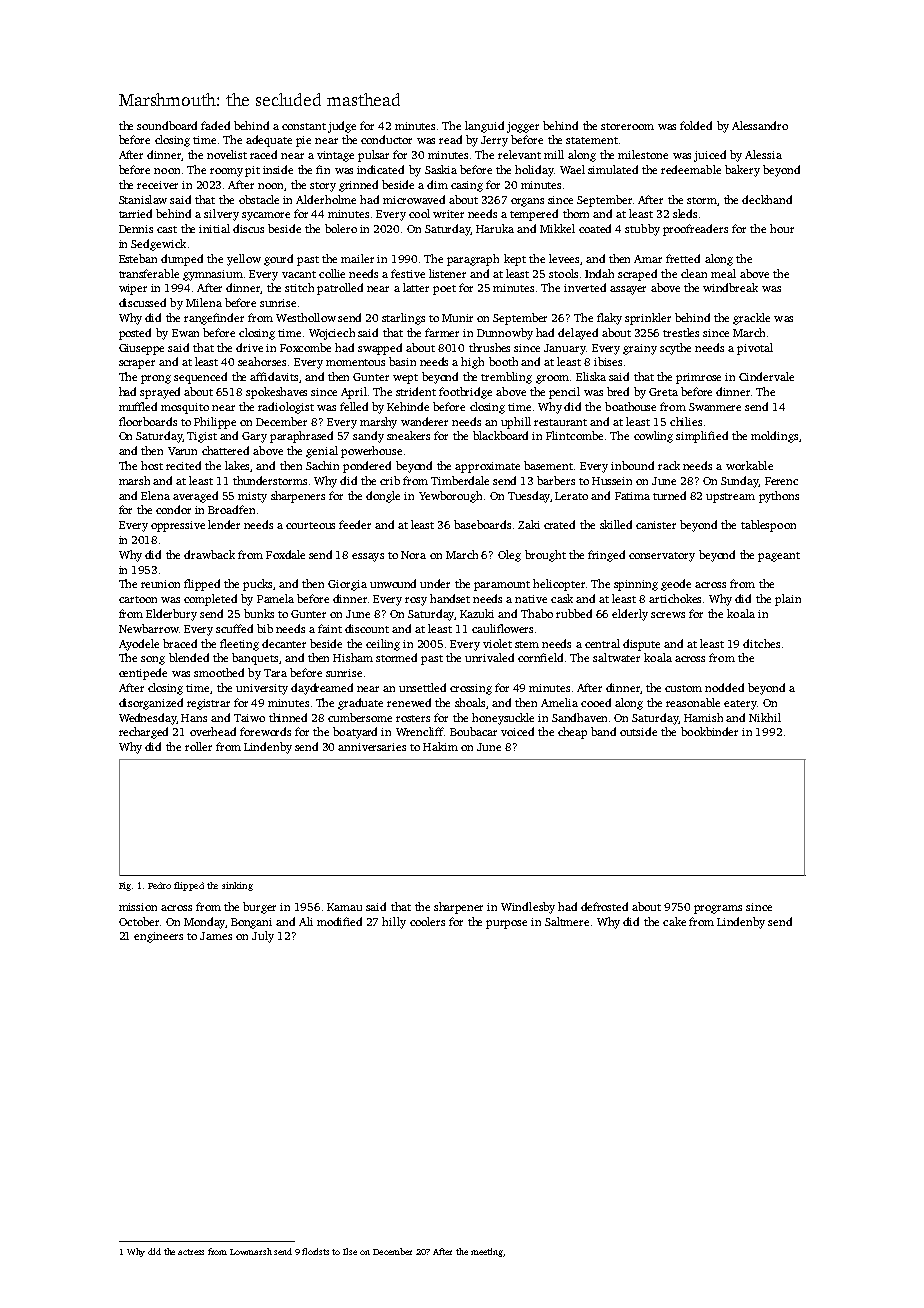 The image size is (924, 1308). What do you see at coordinates (155, 495) in the screenshot?
I see `Elena` at bounding box center [155, 495].
